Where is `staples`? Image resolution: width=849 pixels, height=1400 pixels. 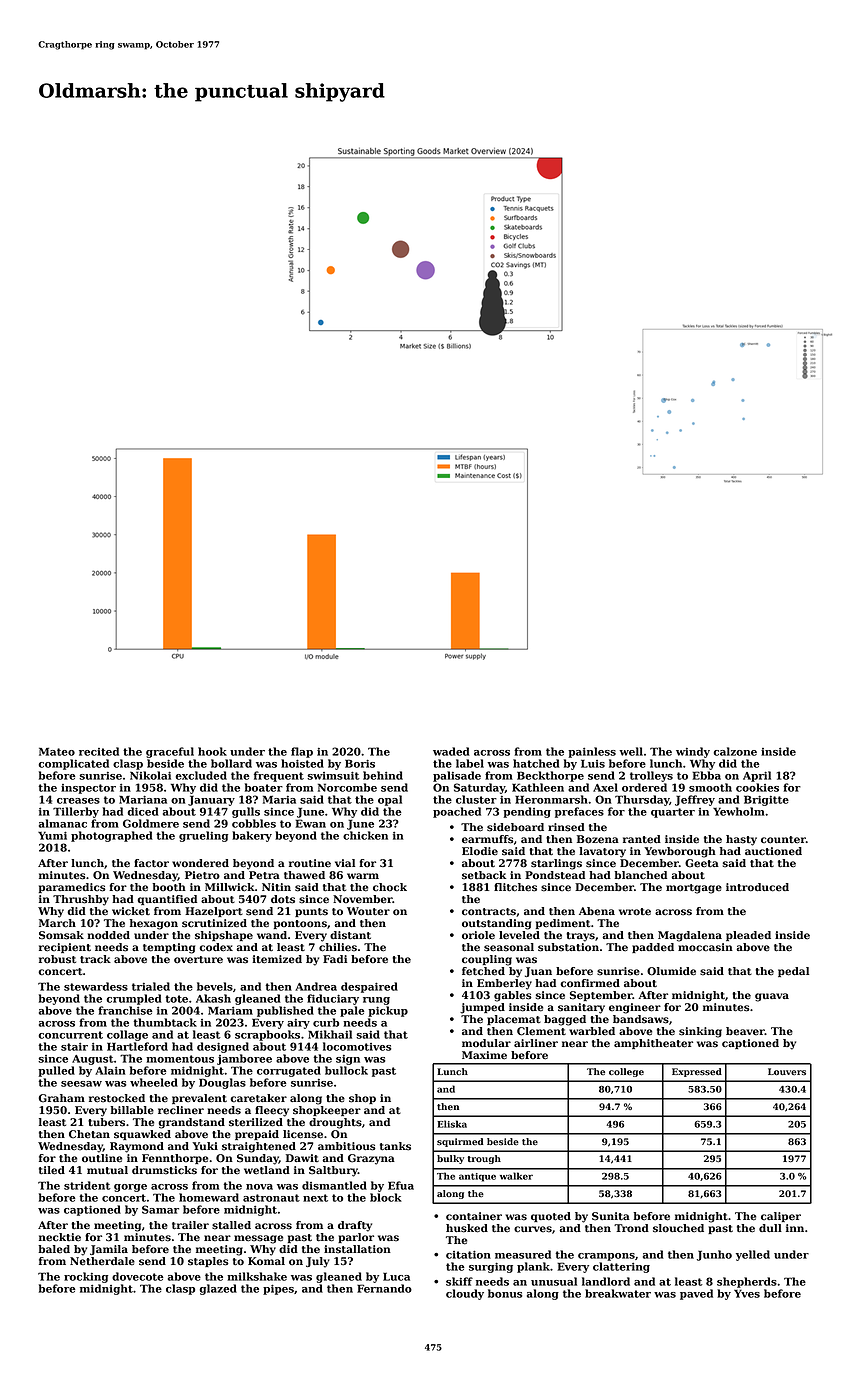 staples is located at coordinates (208, 1262).
